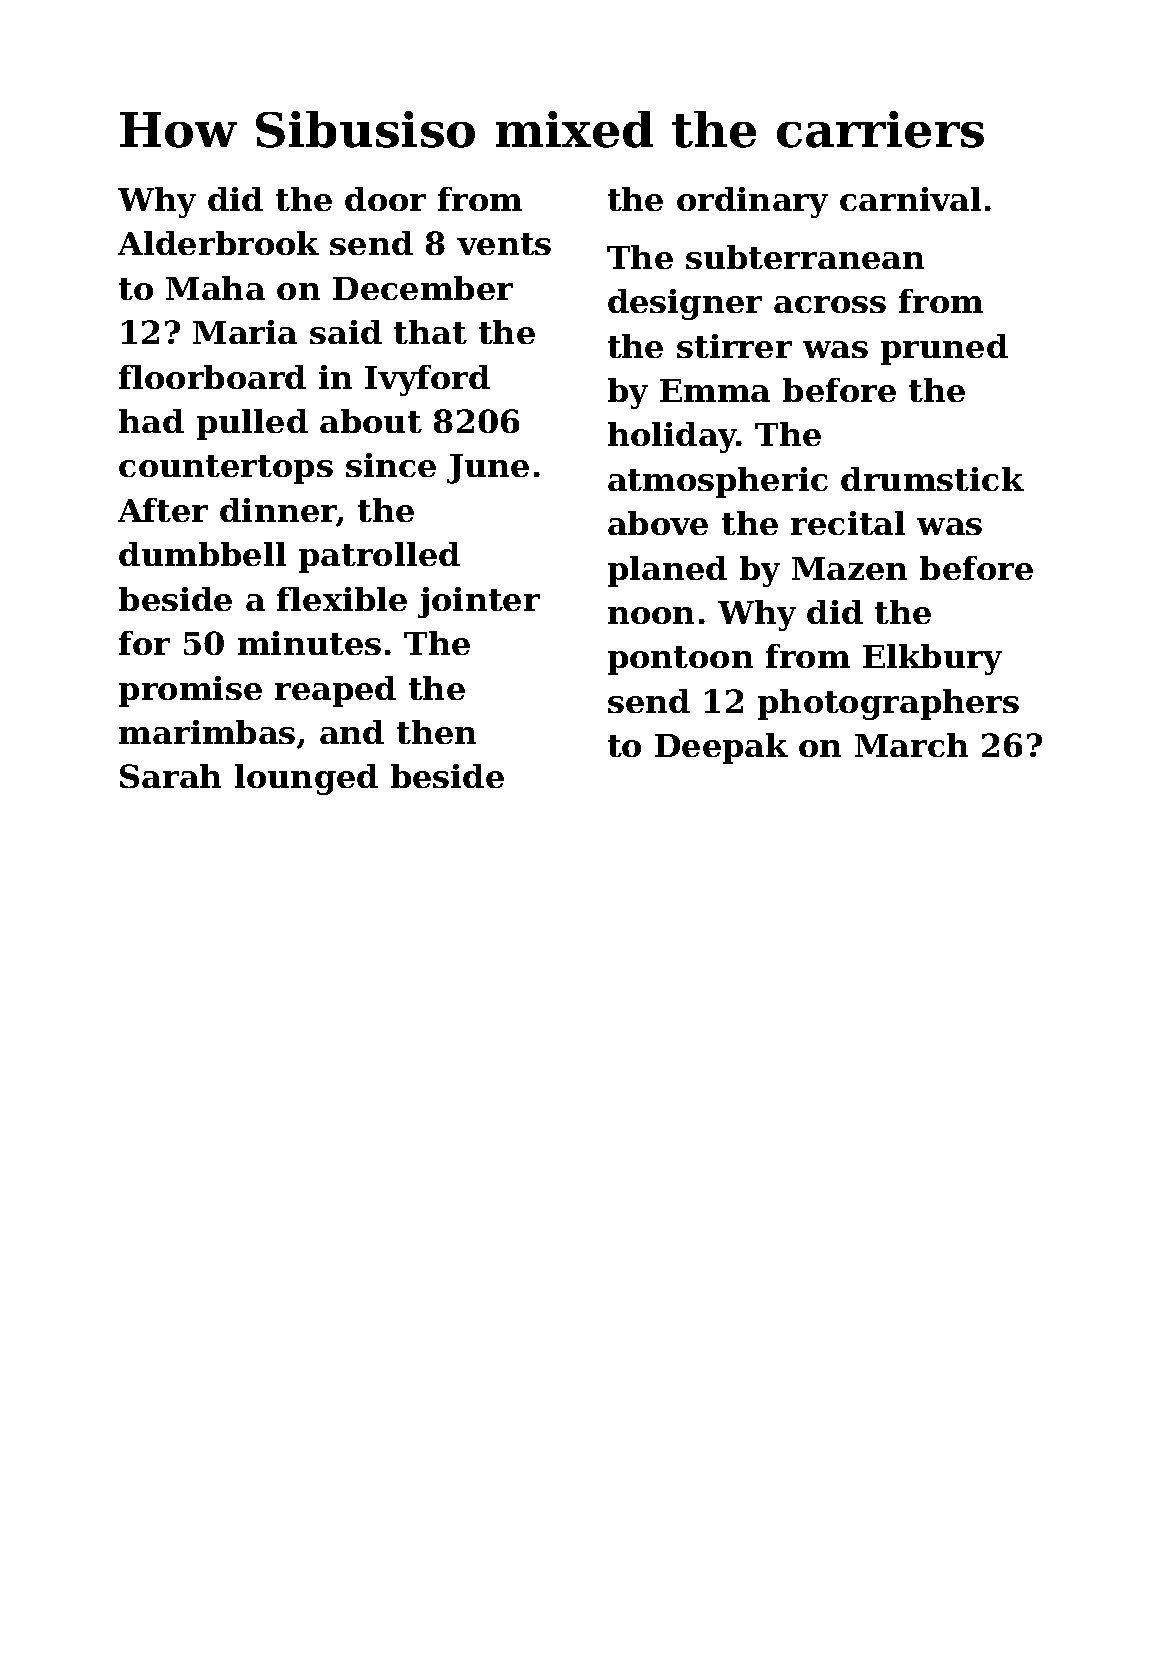  I want to click on stirrer, so click(734, 346).
